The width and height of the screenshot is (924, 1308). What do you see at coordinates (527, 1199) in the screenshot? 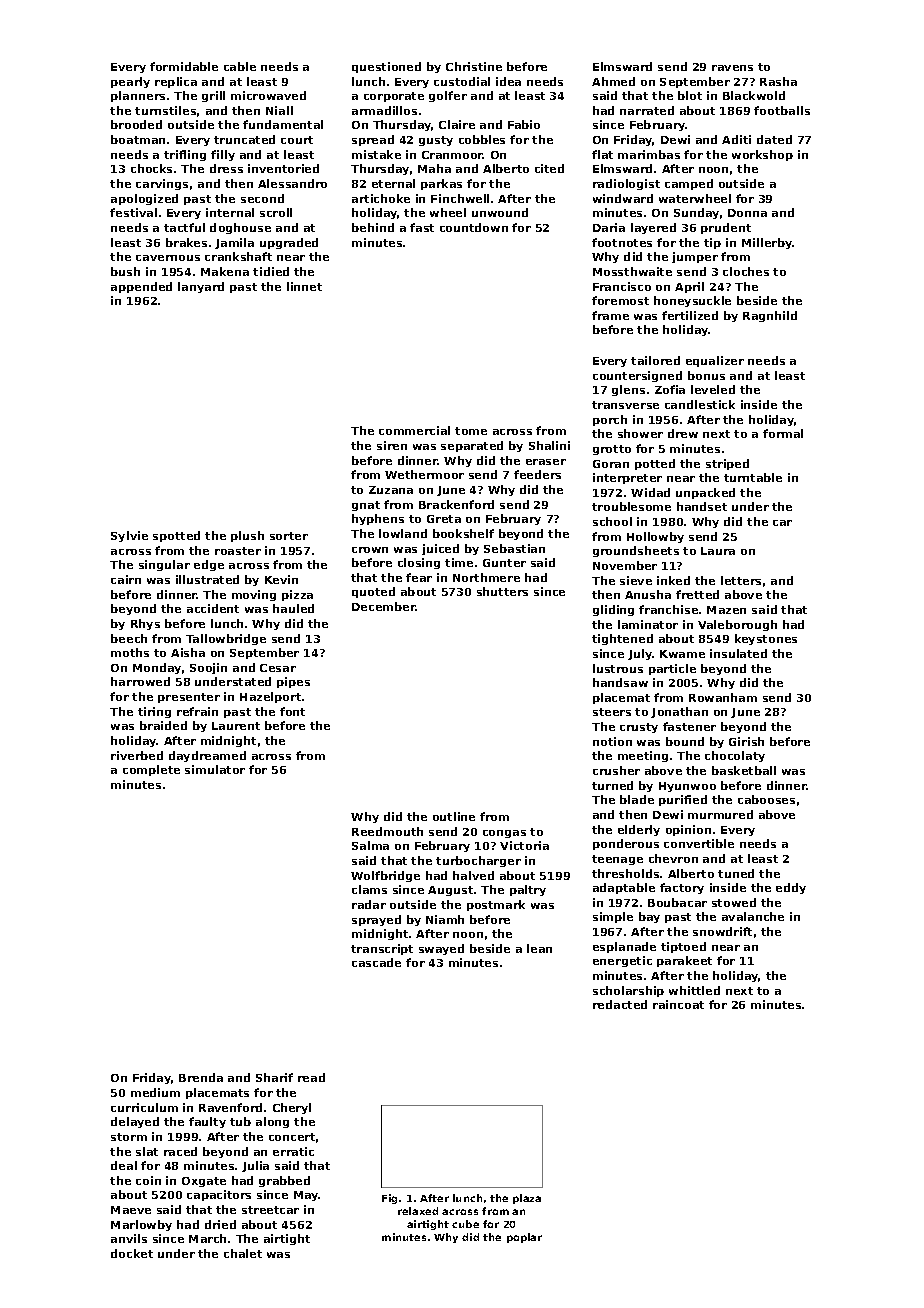
I see `plaza` at bounding box center [527, 1199].
